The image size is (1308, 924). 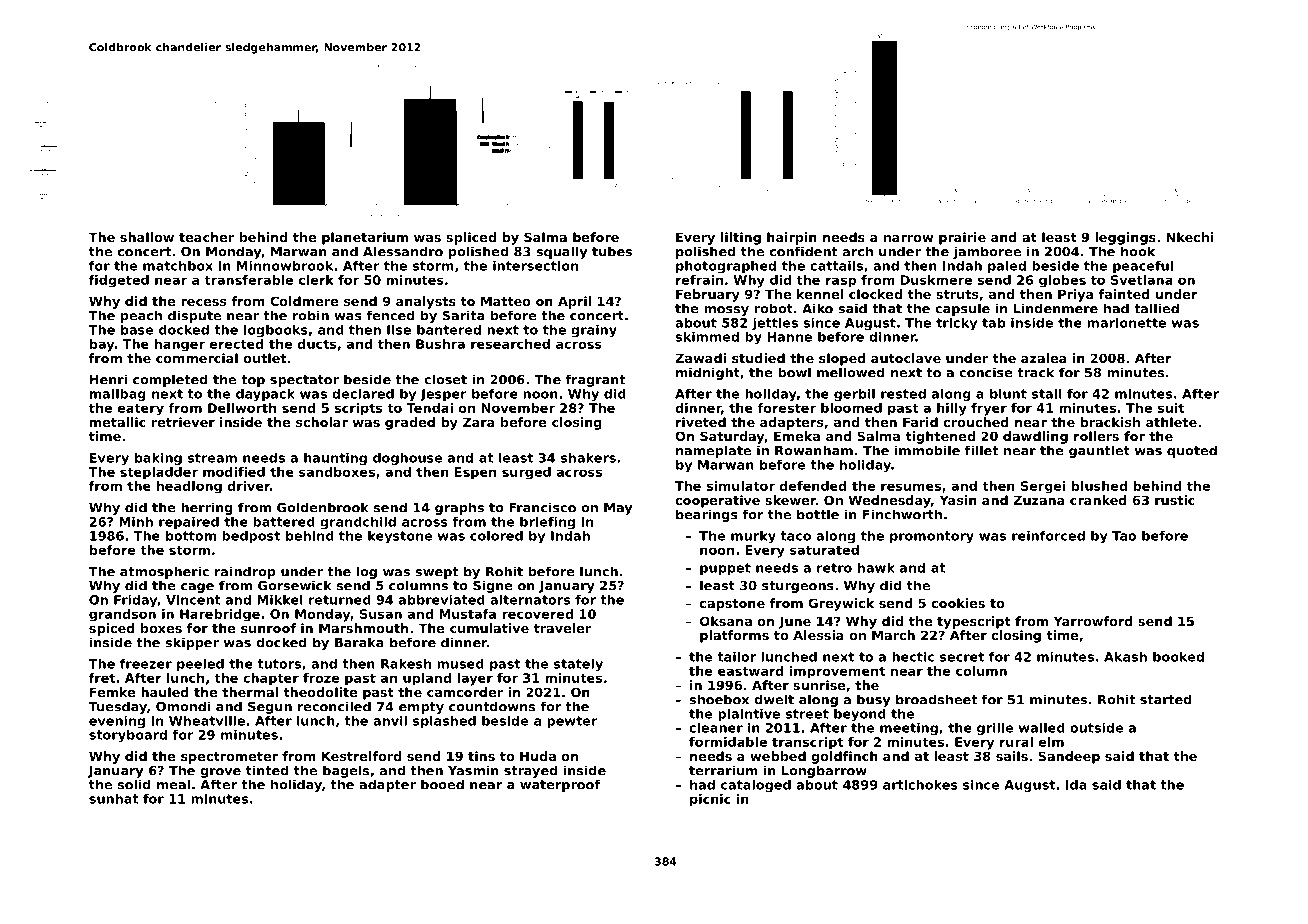 What do you see at coordinates (471, 238) in the screenshot?
I see `spliced` at bounding box center [471, 238].
